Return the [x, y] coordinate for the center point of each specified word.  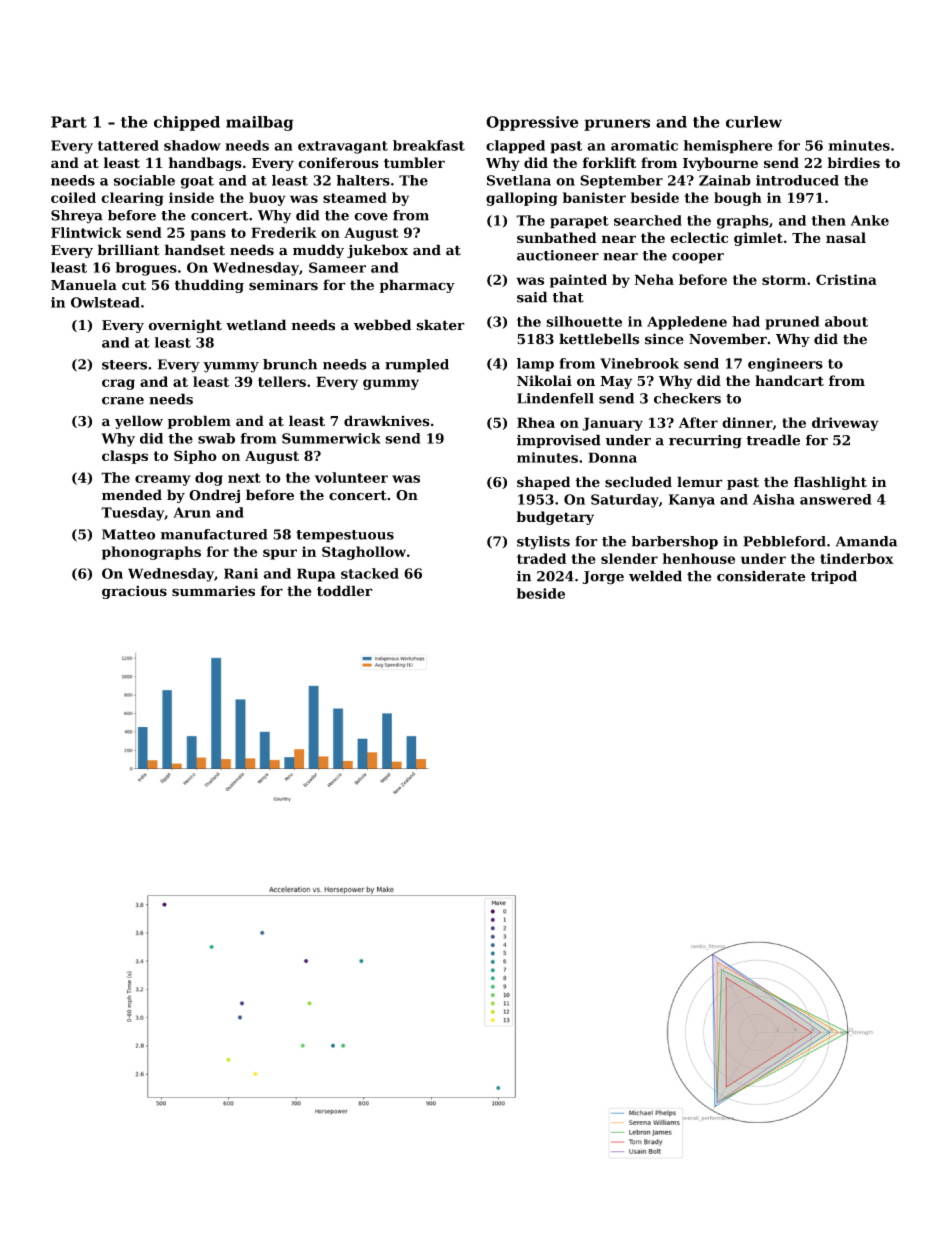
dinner [747, 422]
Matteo [128, 534]
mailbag [260, 123]
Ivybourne [720, 164]
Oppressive [532, 123]
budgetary [555, 518]
